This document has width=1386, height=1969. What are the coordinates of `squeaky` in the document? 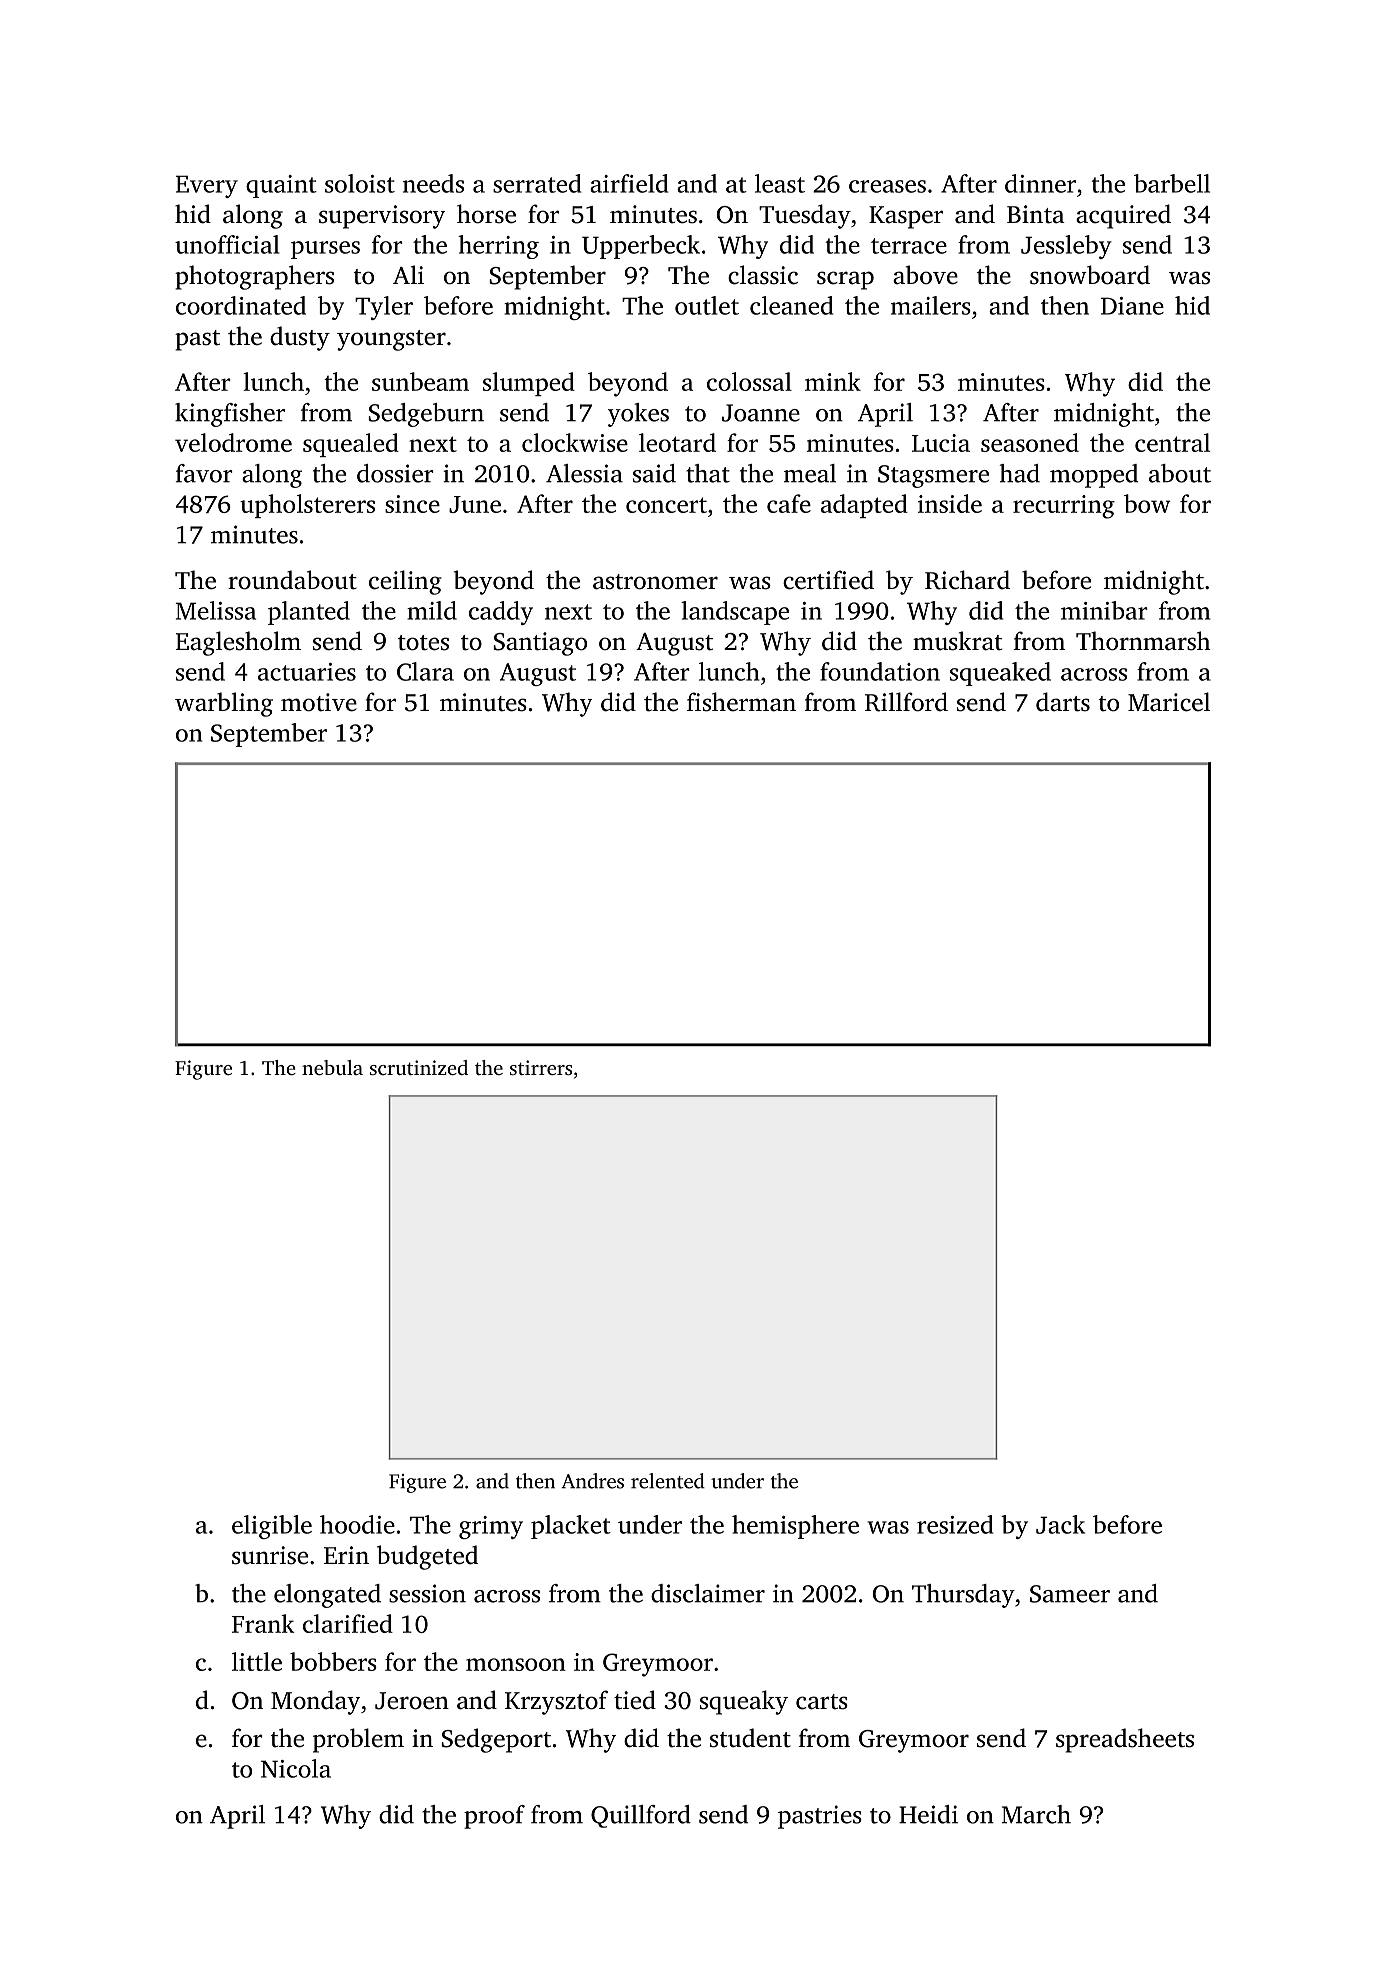 It's located at (744, 1702).
